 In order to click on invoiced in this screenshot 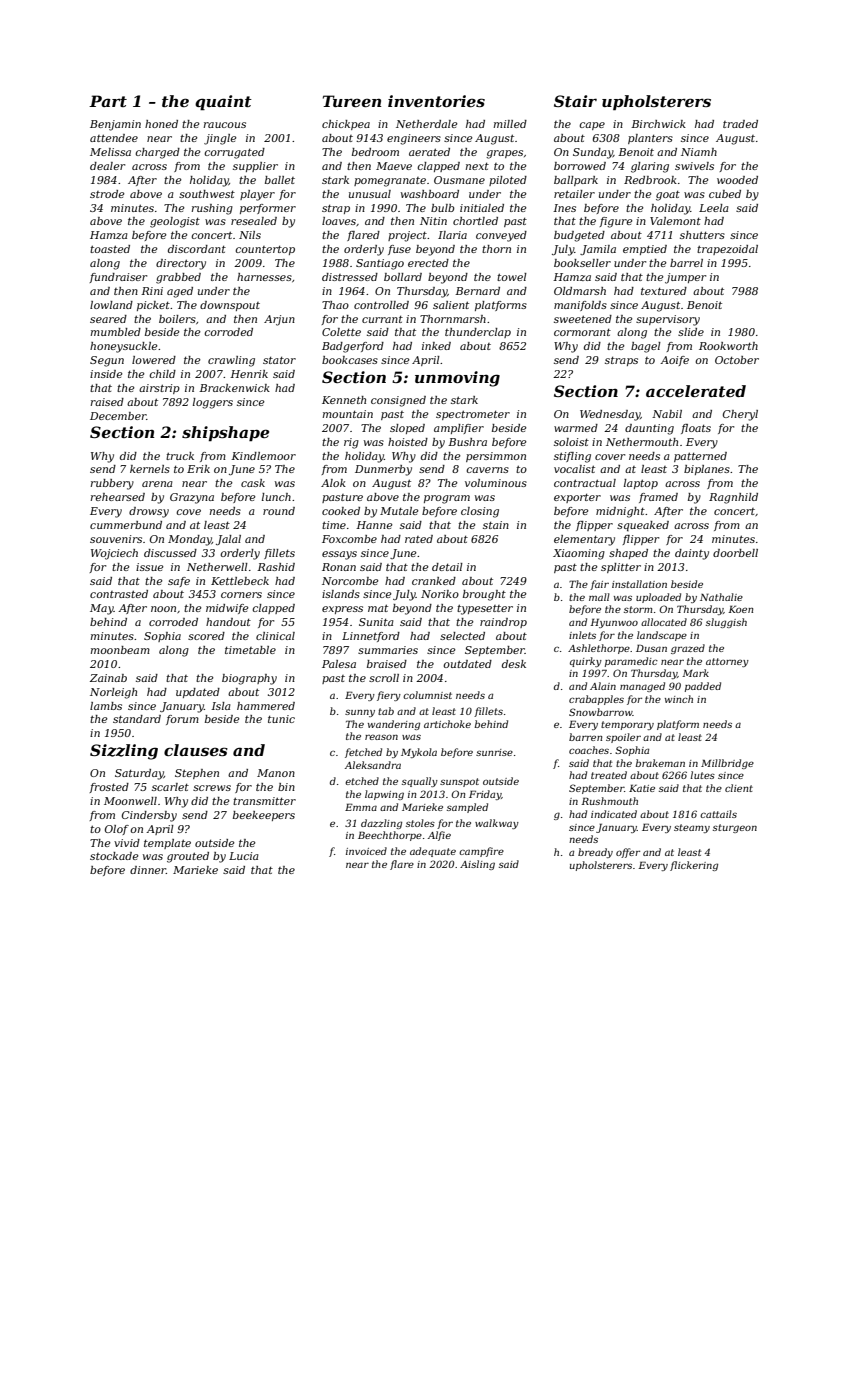, I will do `click(366, 851)`.
